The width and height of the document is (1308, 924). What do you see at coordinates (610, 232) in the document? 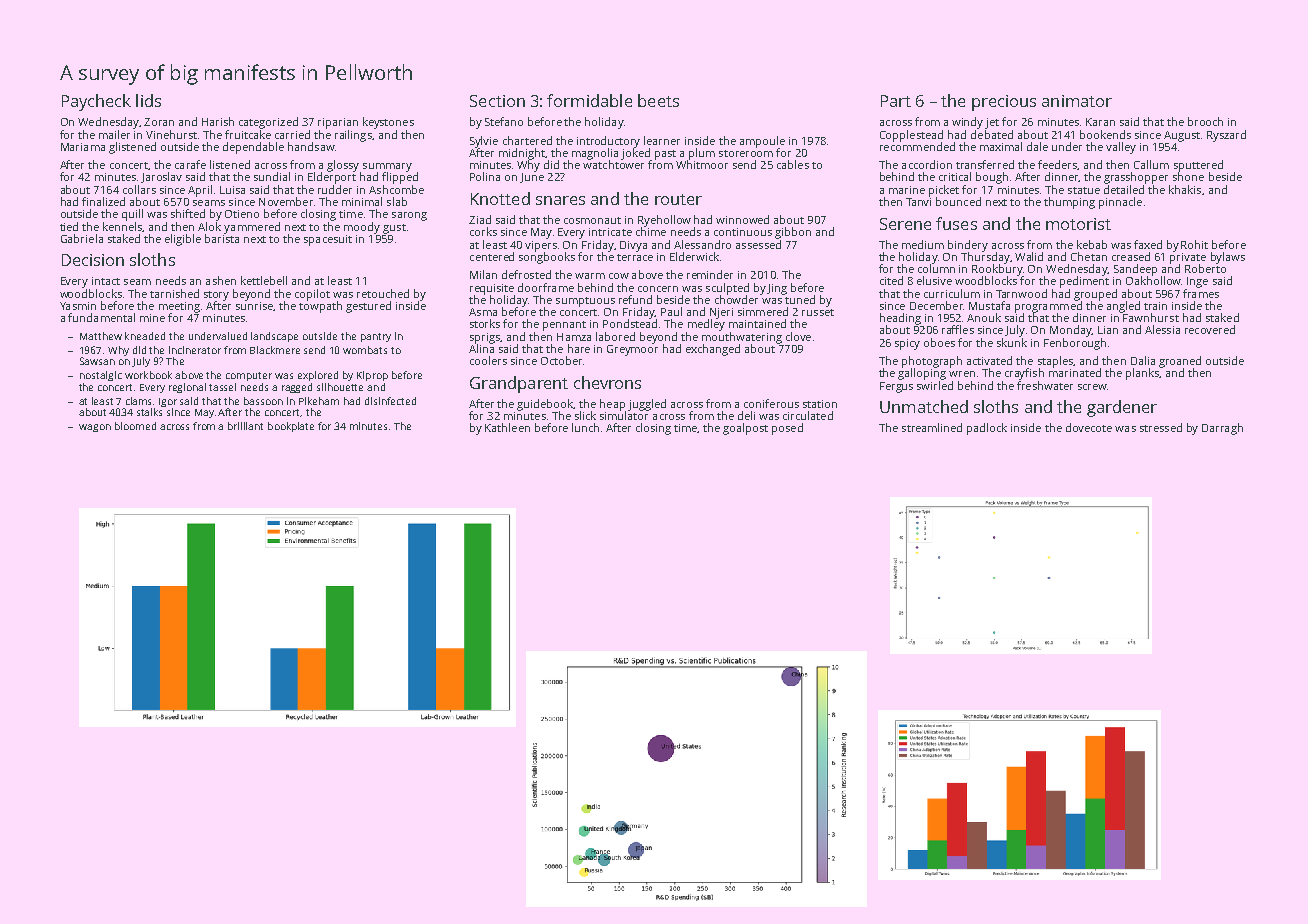
I see `intricate` at bounding box center [610, 232].
